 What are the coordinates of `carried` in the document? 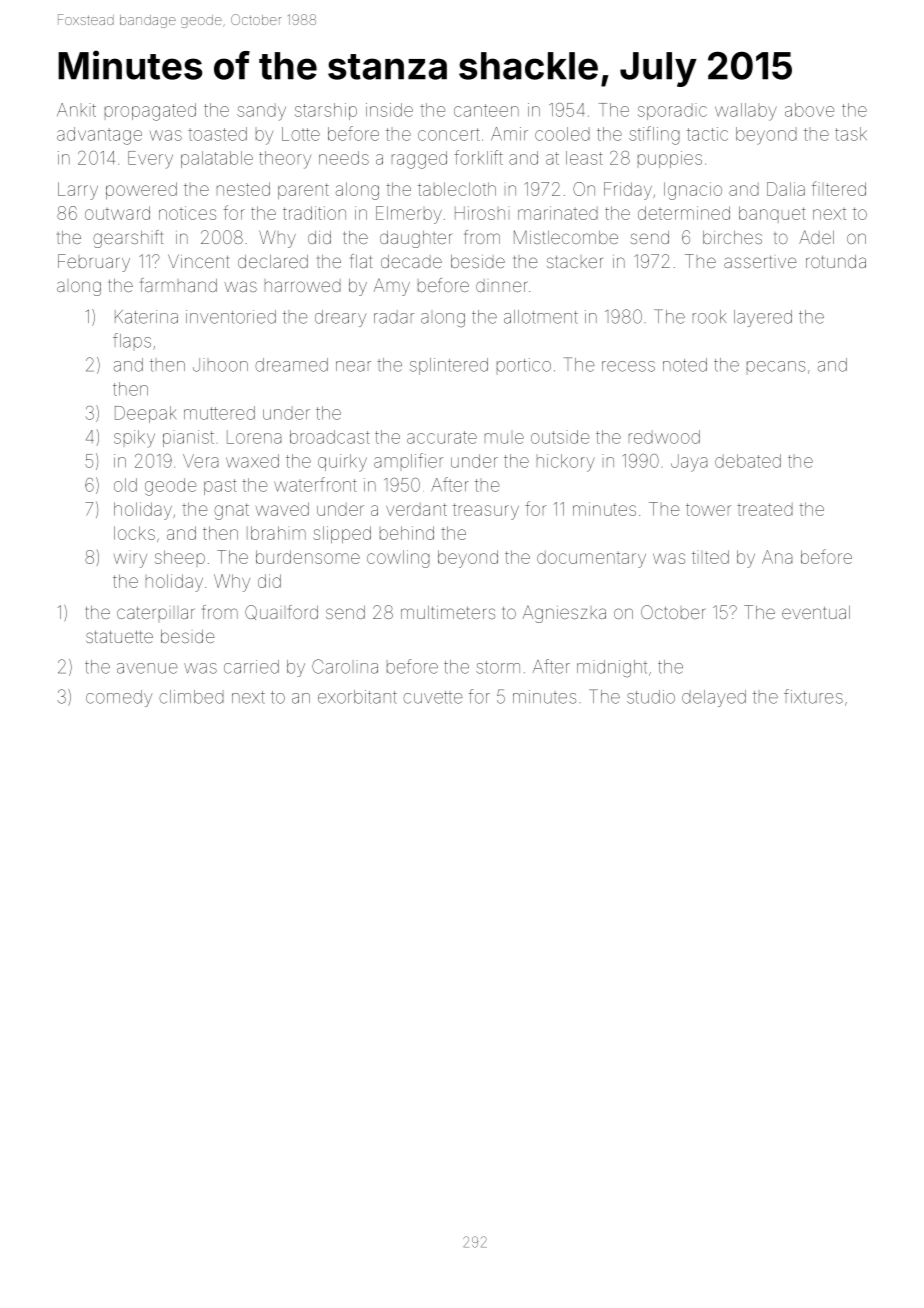 It's located at (251, 667).
